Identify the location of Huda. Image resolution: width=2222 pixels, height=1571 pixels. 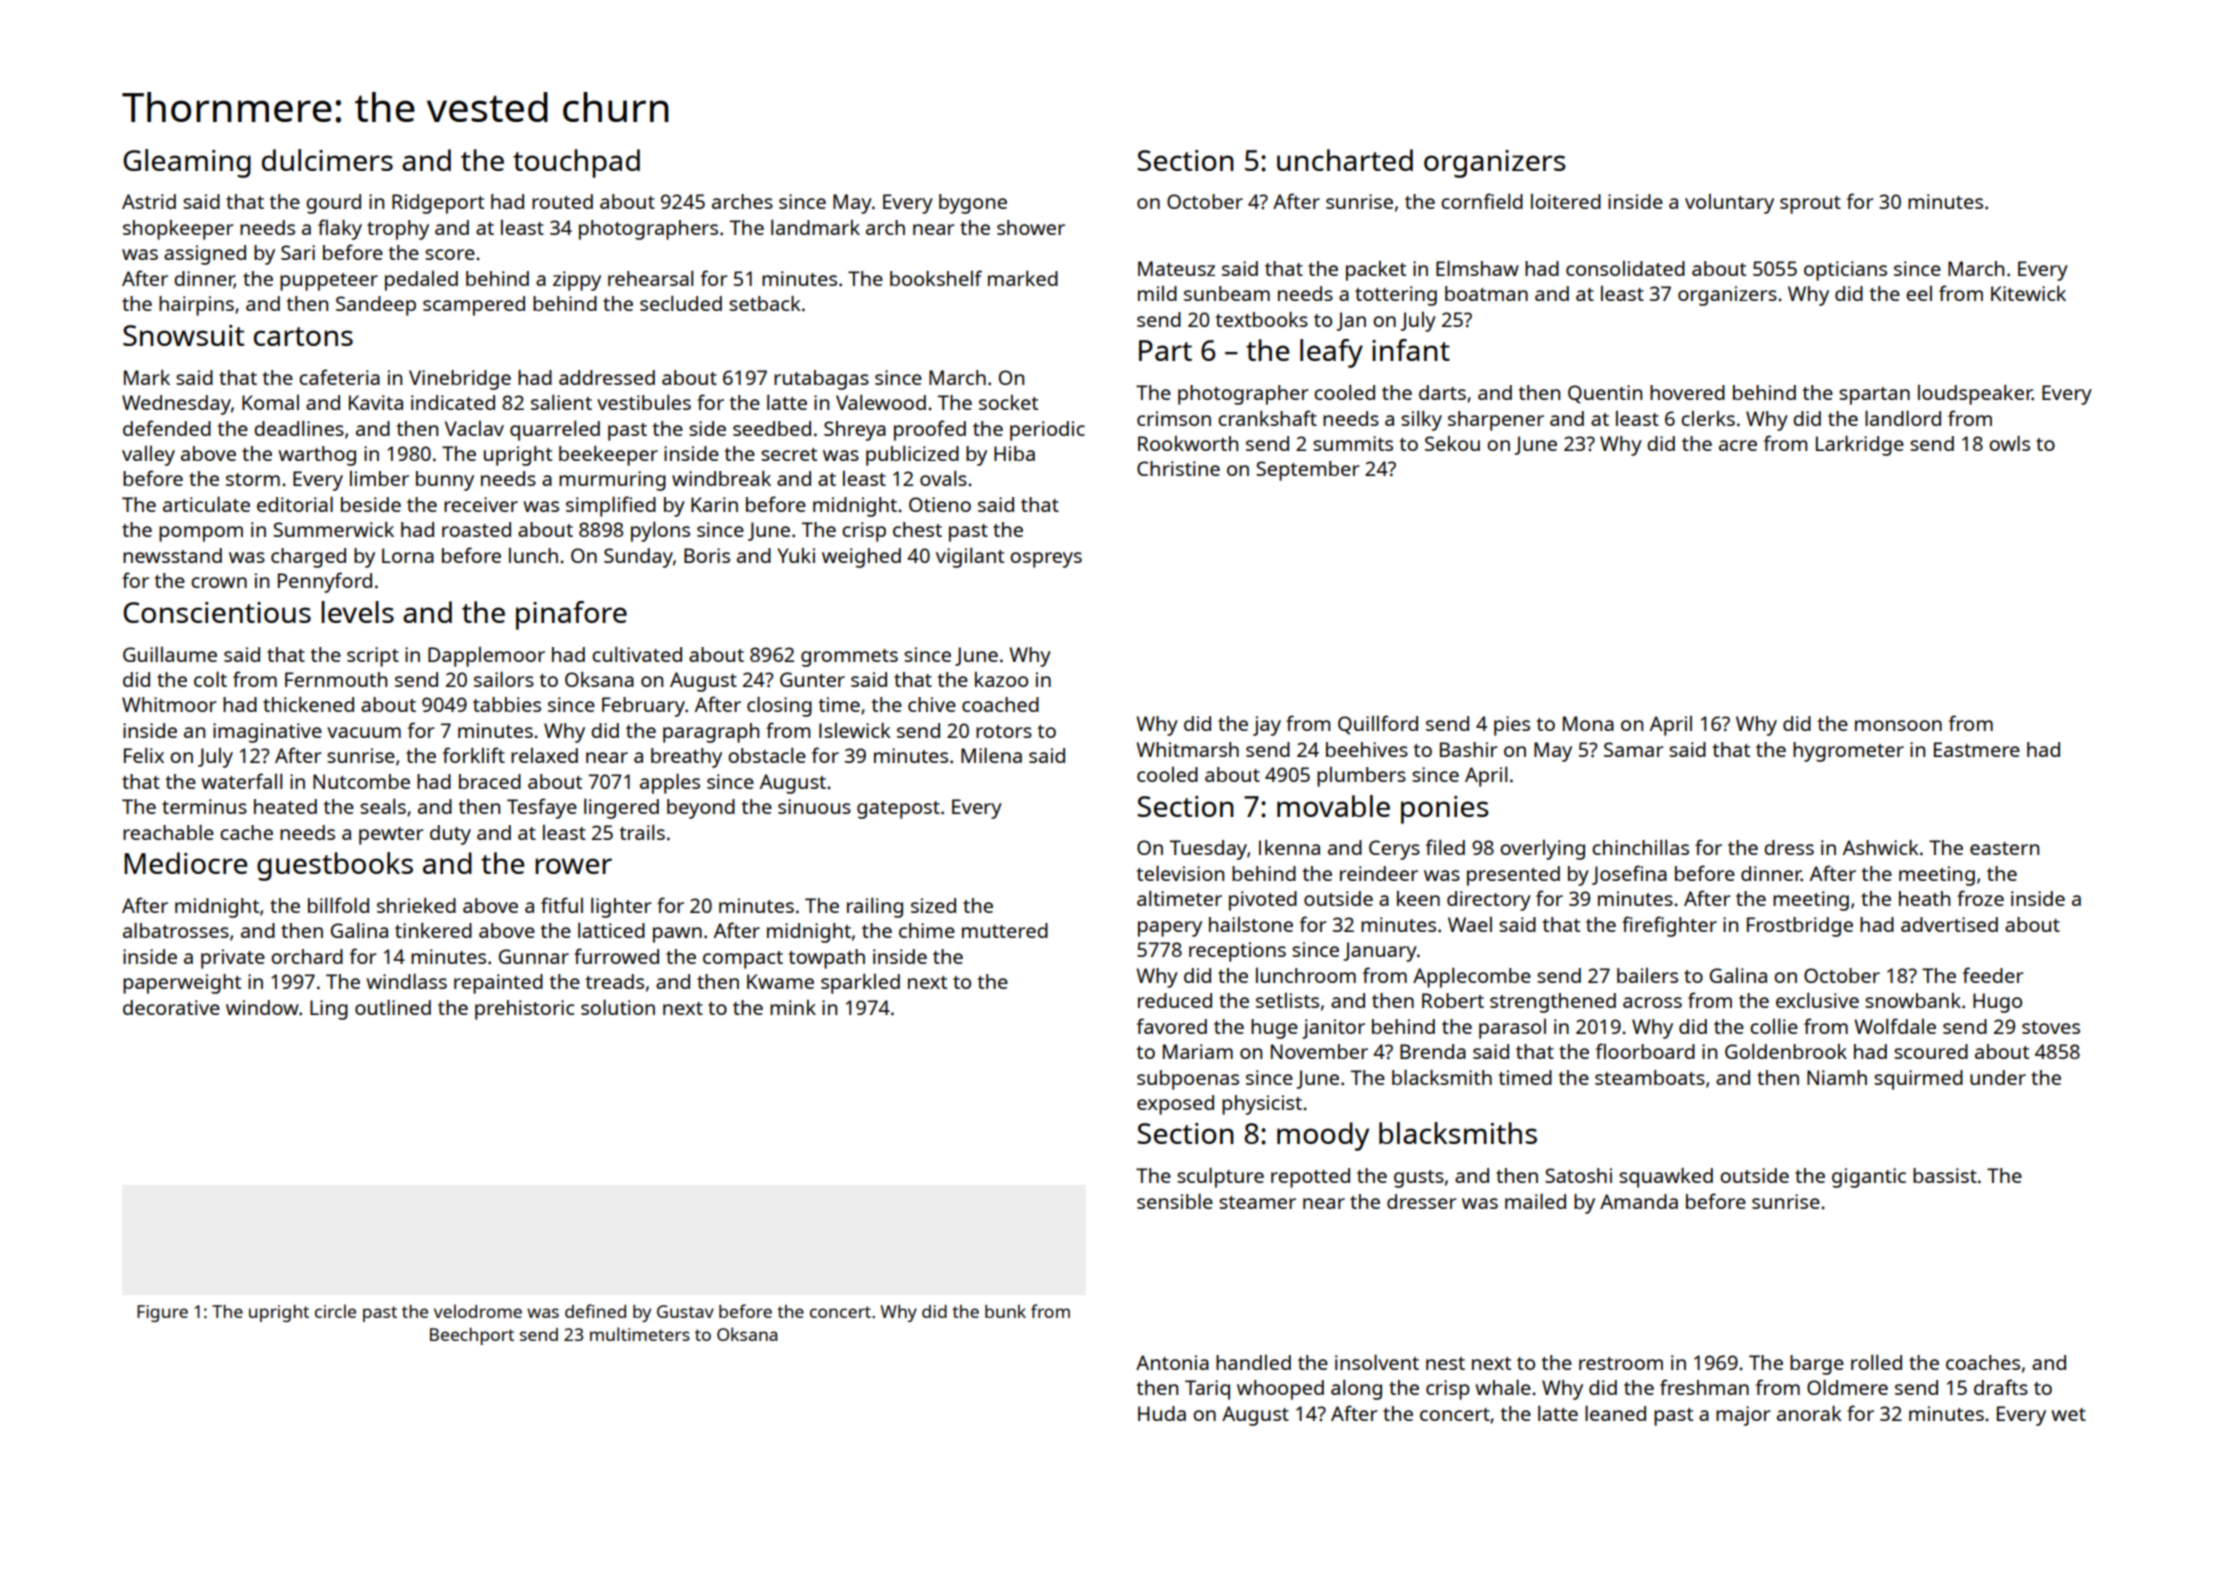
(1162, 1413).
